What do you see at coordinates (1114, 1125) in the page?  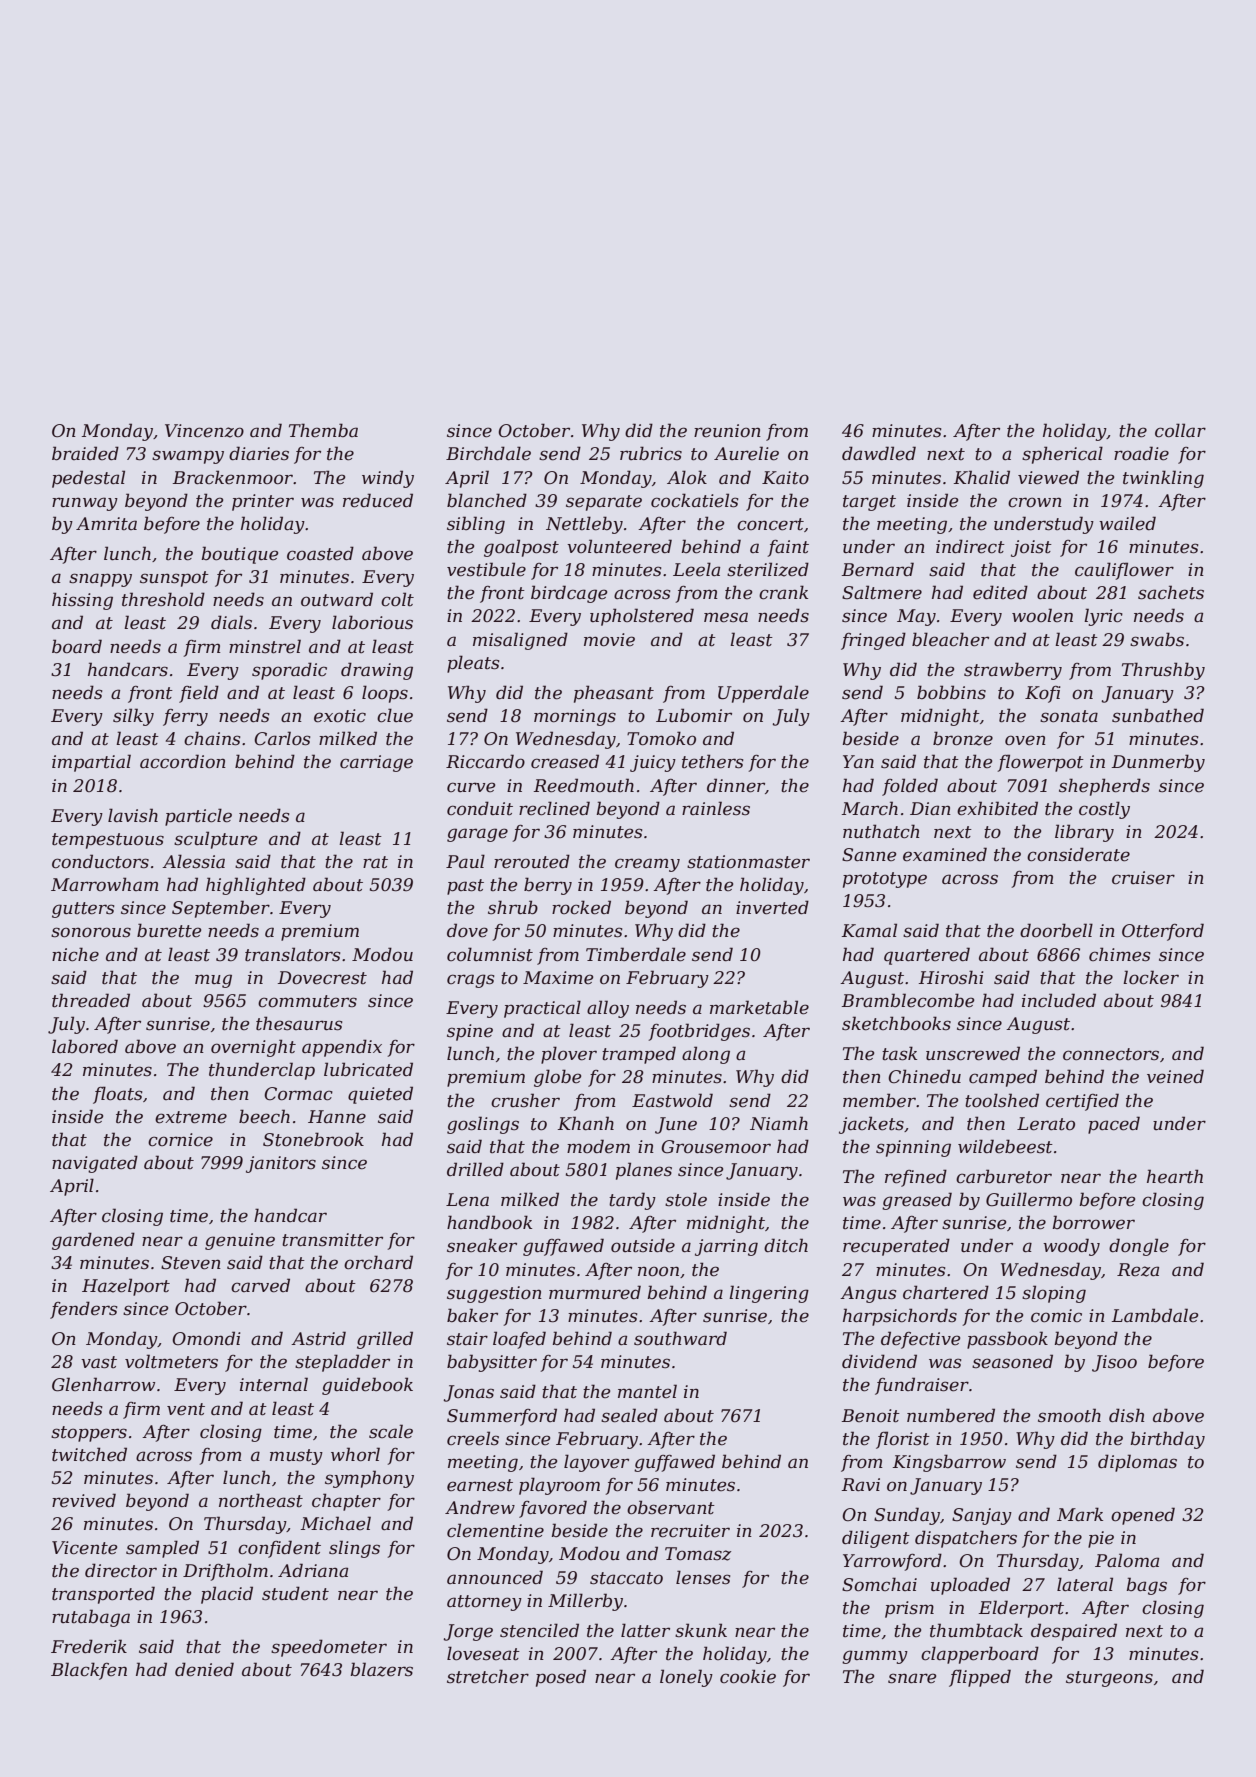 I see `paced` at bounding box center [1114, 1125].
